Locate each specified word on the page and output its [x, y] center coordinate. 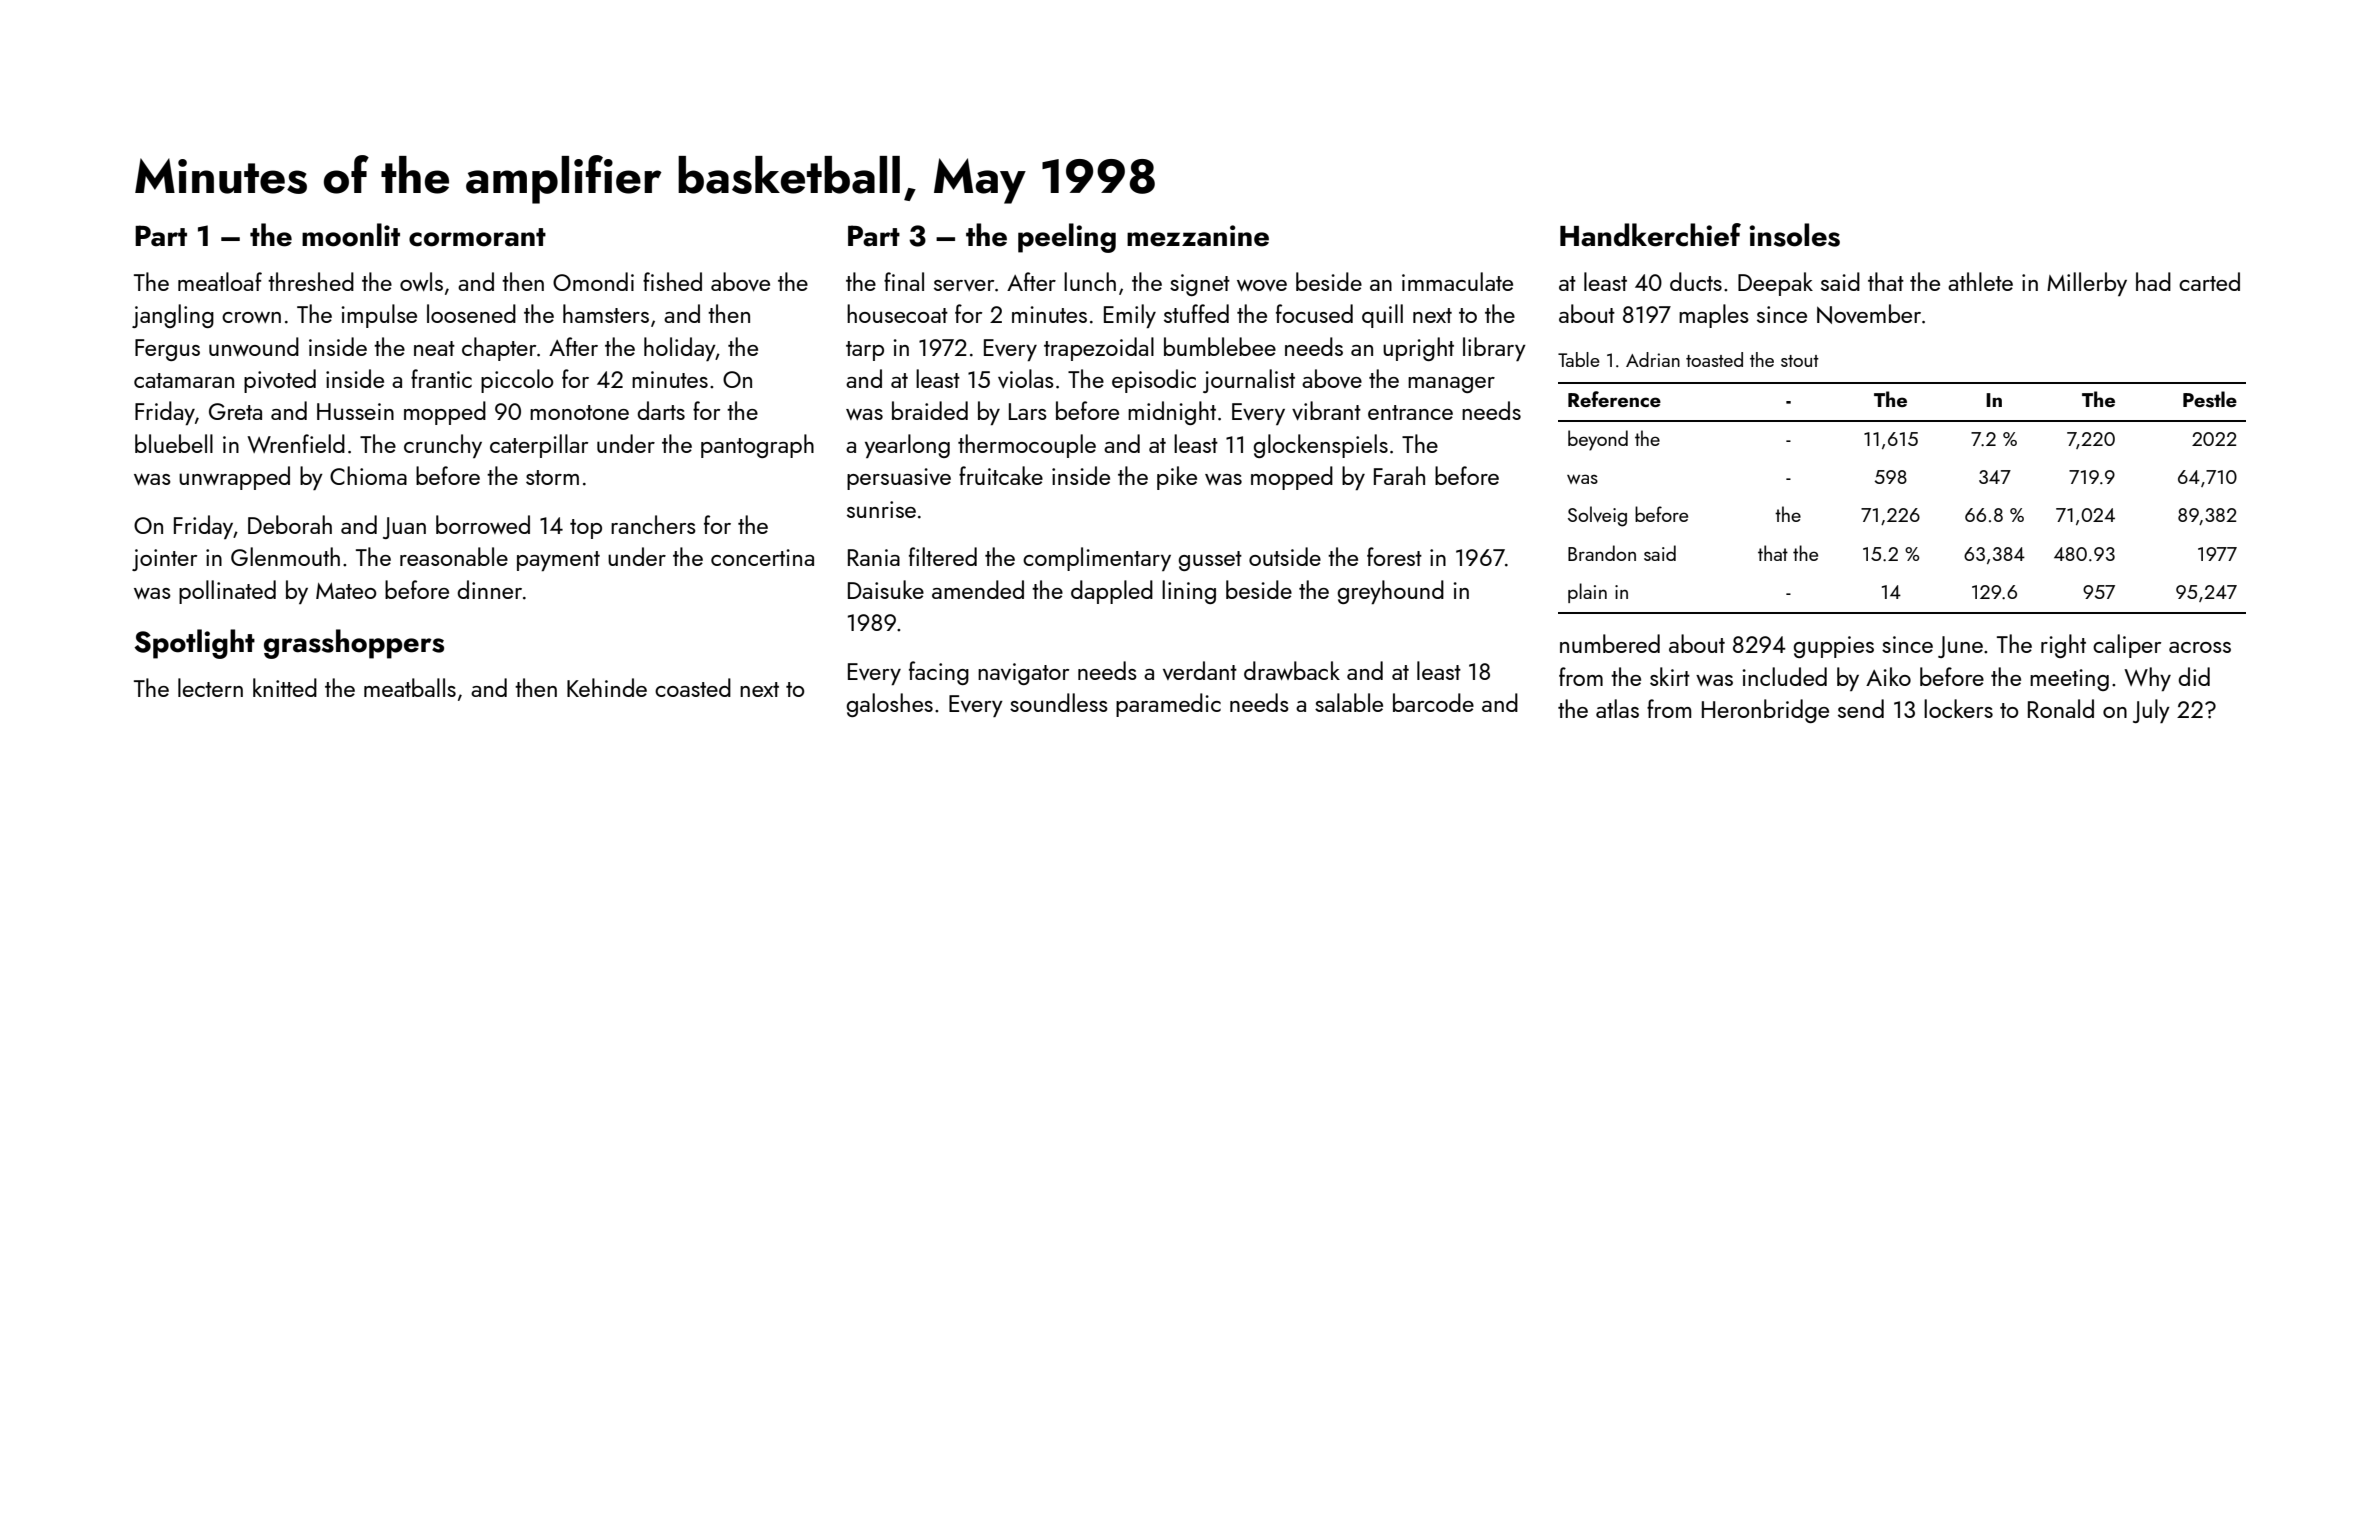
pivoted [280, 381]
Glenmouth [285, 556]
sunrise [881, 509]
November [1869, 314]
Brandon [1602, 553]
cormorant [477, 237]
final [904, 281]
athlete [1980, 281]
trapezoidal [1099, 349]
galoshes [889, 705]
